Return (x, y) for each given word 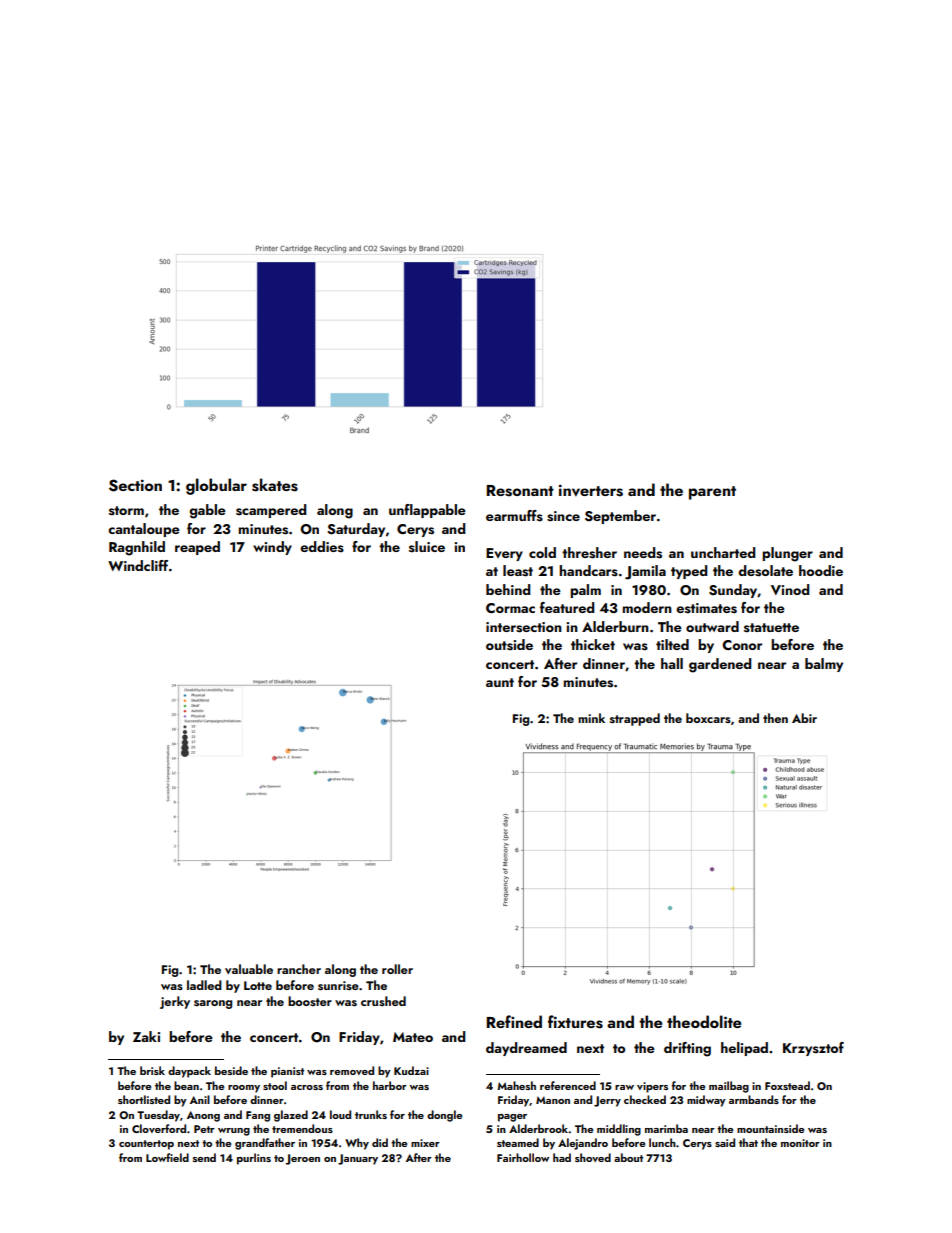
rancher (299, 969)
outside (509, 645)
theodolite (704, 1021)
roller (397, 969)
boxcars (708, 718)
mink (591, 718)
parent (712, 493)
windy (272, 548)
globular (216, 486)
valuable (249, 969)
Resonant (520, 491)
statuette (771, 628)
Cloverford (159, 1128)
